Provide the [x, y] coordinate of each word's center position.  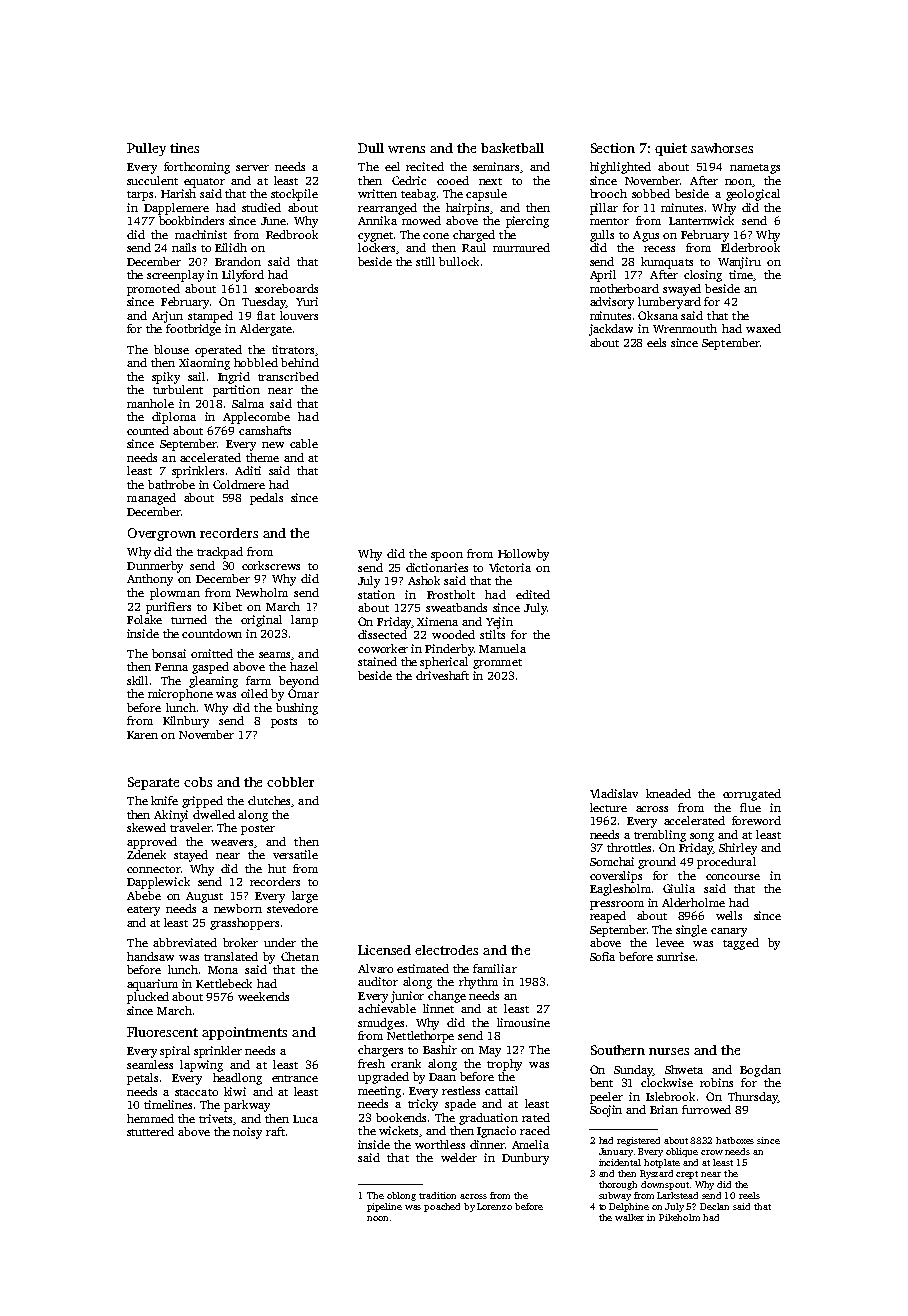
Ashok [424, 580]
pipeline [384, 1207]
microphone [180, 695]
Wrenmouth [685, 328]
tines [184, 148]
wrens [406, 149]
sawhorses [722, 148]
